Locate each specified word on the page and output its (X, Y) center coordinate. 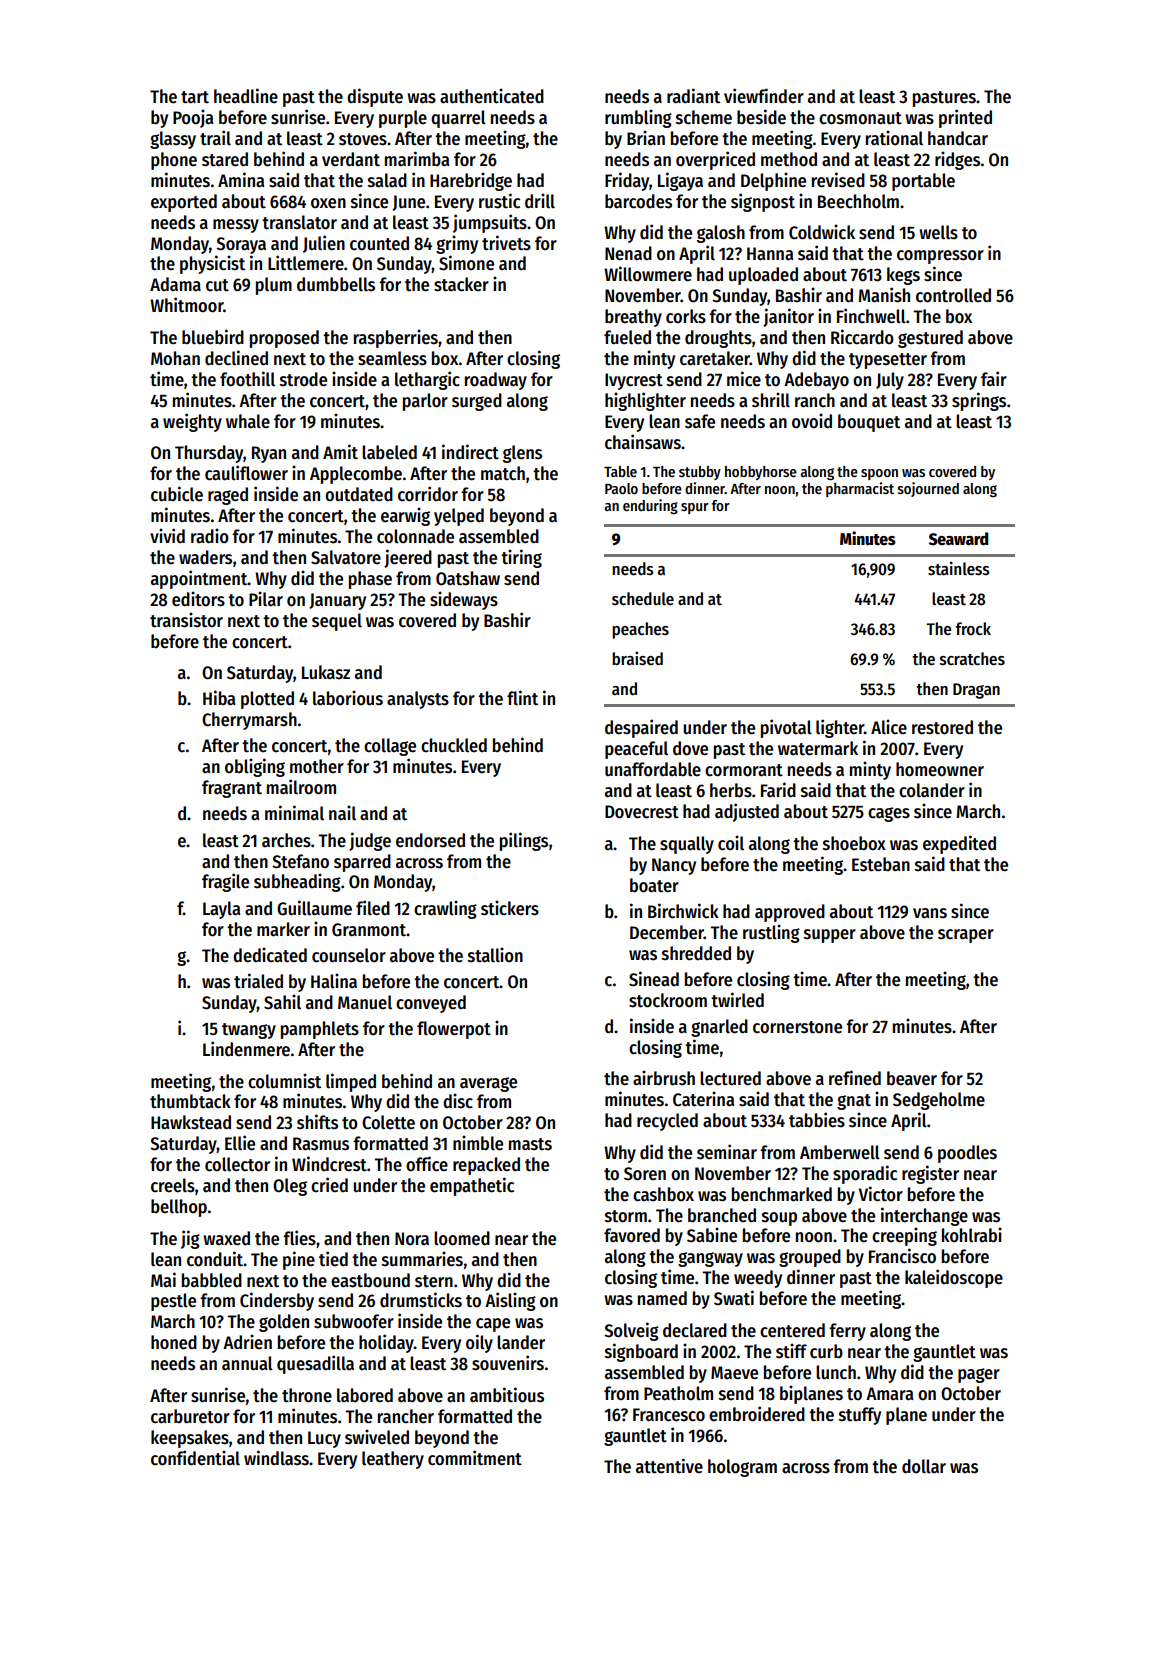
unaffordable (653, 769)
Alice (889, 727)
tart (195, 97)
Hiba (219, 698)
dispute (375, 97)
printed (965, 118)
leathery (393, 1460)
